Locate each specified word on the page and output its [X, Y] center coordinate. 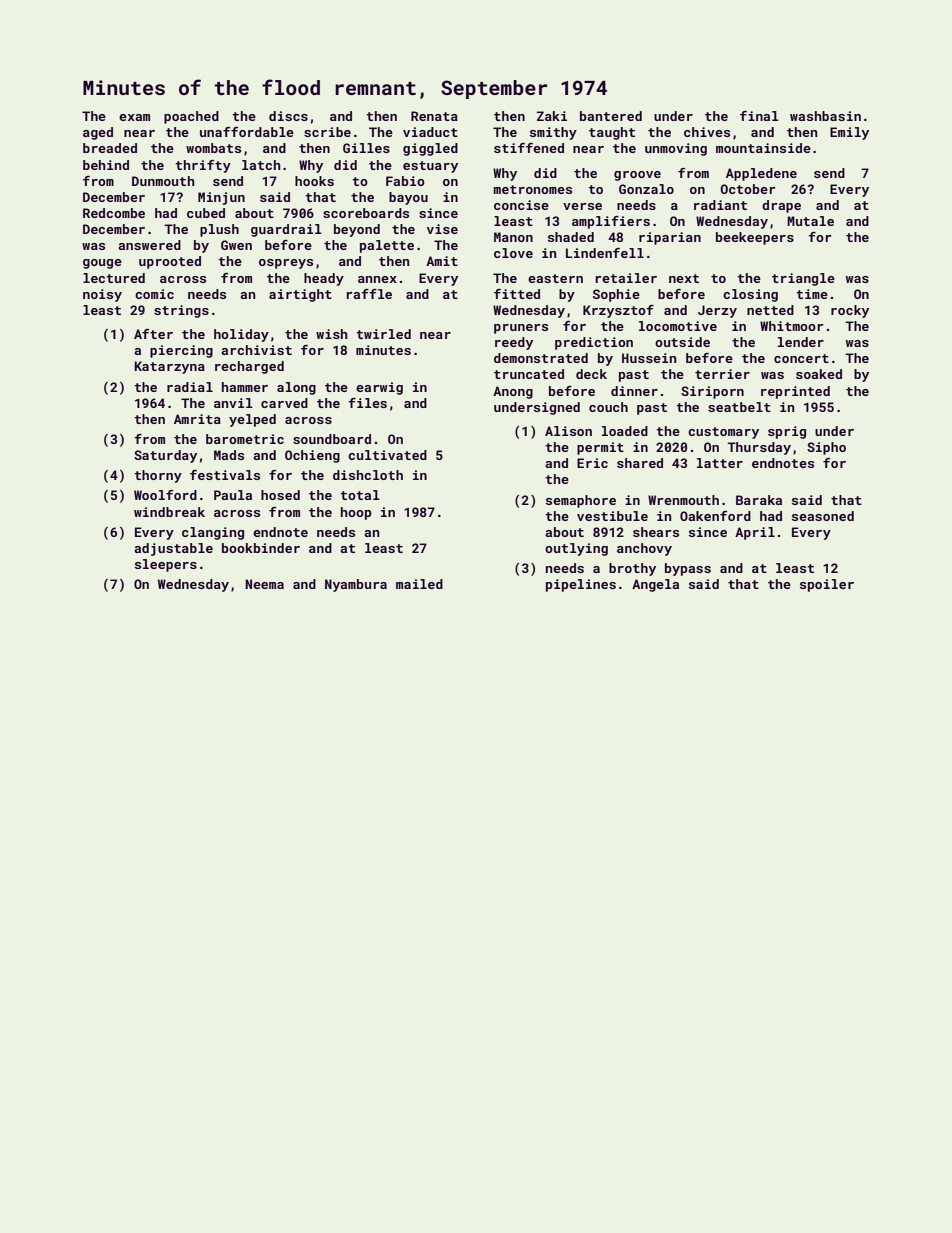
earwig [379, 388]
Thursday [759, 448]
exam [134, 117]
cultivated [387, 455]
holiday [241, 335]
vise [442, 229]
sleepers [166, 565]
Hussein [649, 358]
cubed [206, 213]
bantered [611, 116]
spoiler [827, 585]
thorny [158, 476]
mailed [419, 584]
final [759, 116]
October [748, 189]
